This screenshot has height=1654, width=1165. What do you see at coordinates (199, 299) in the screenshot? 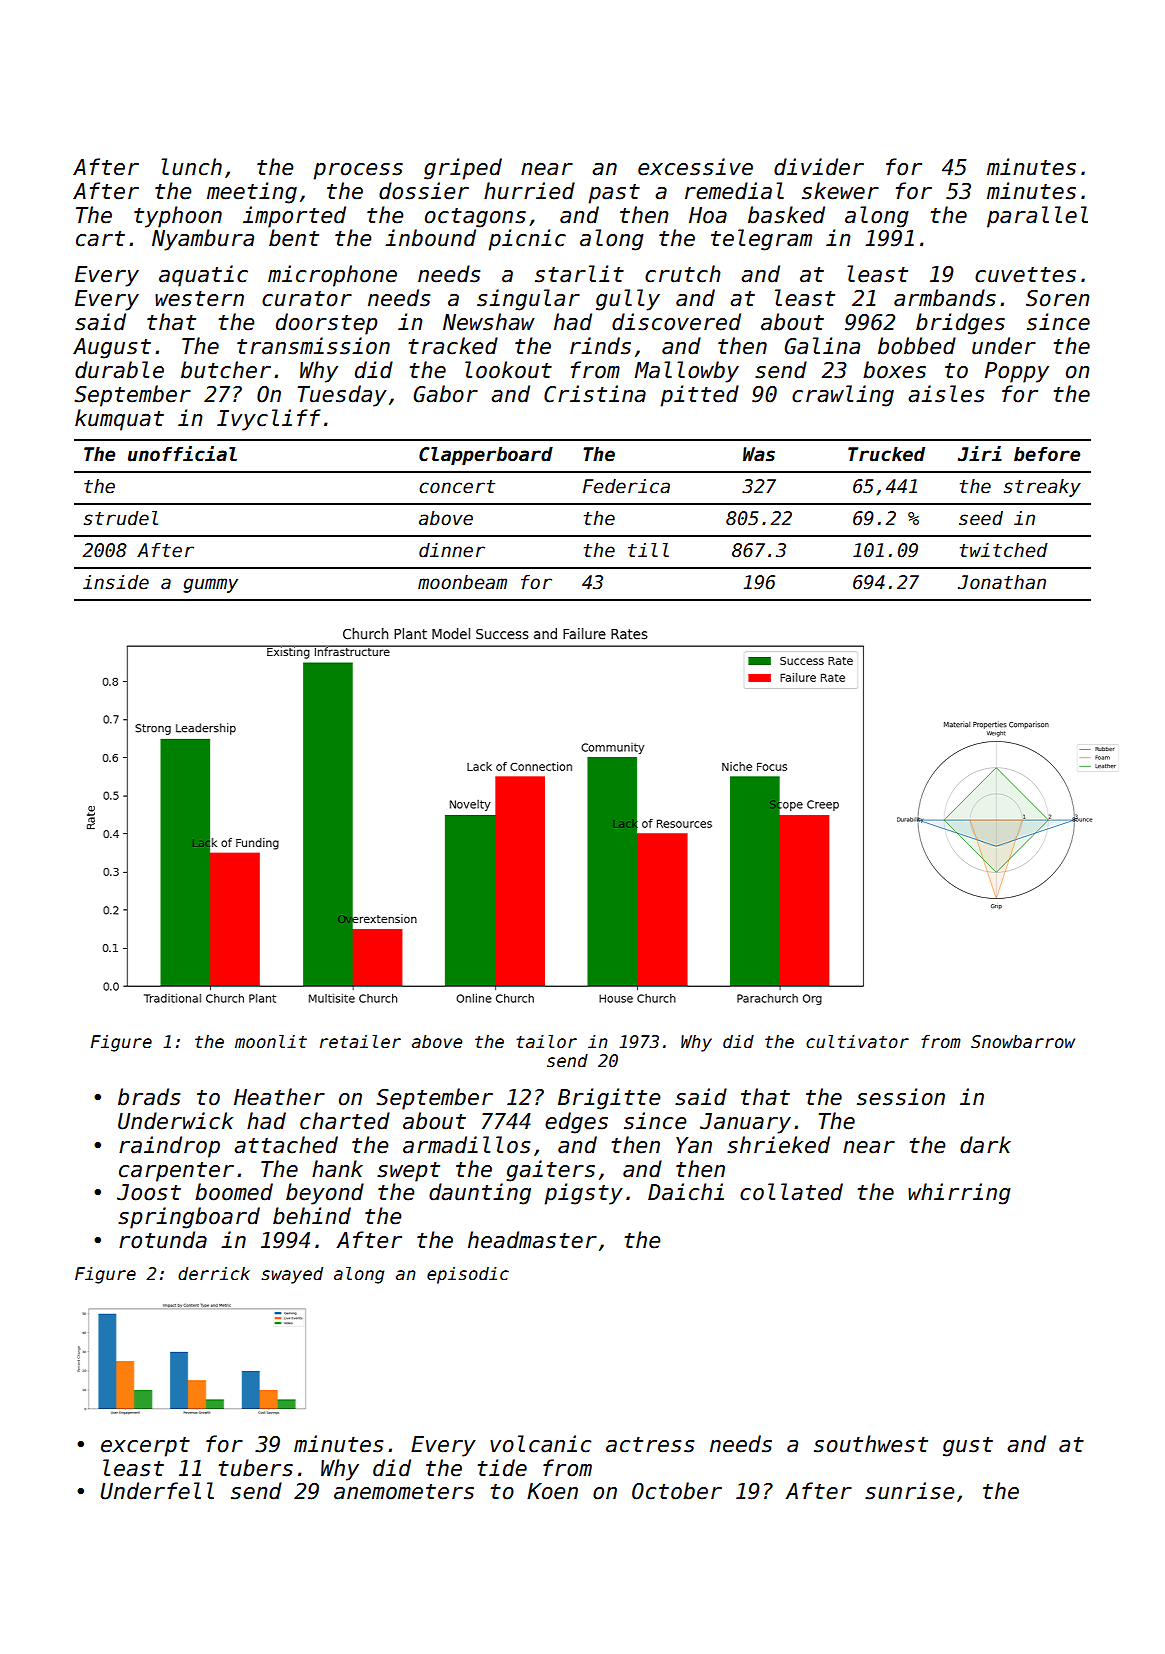
I see `western` at bounding box center [199, 299].
